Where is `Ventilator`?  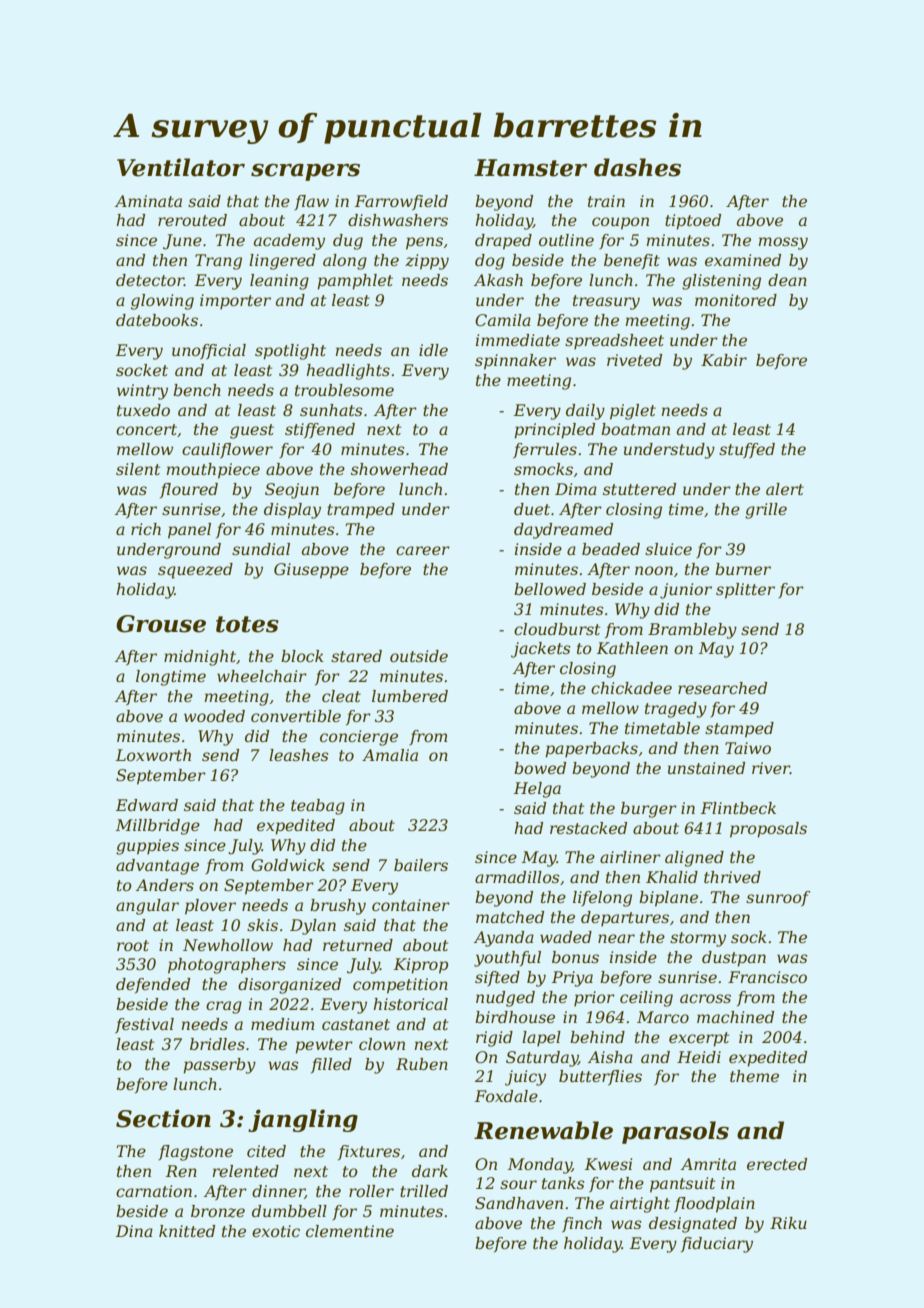
Ventilator is located at coordinates (181, 167).
